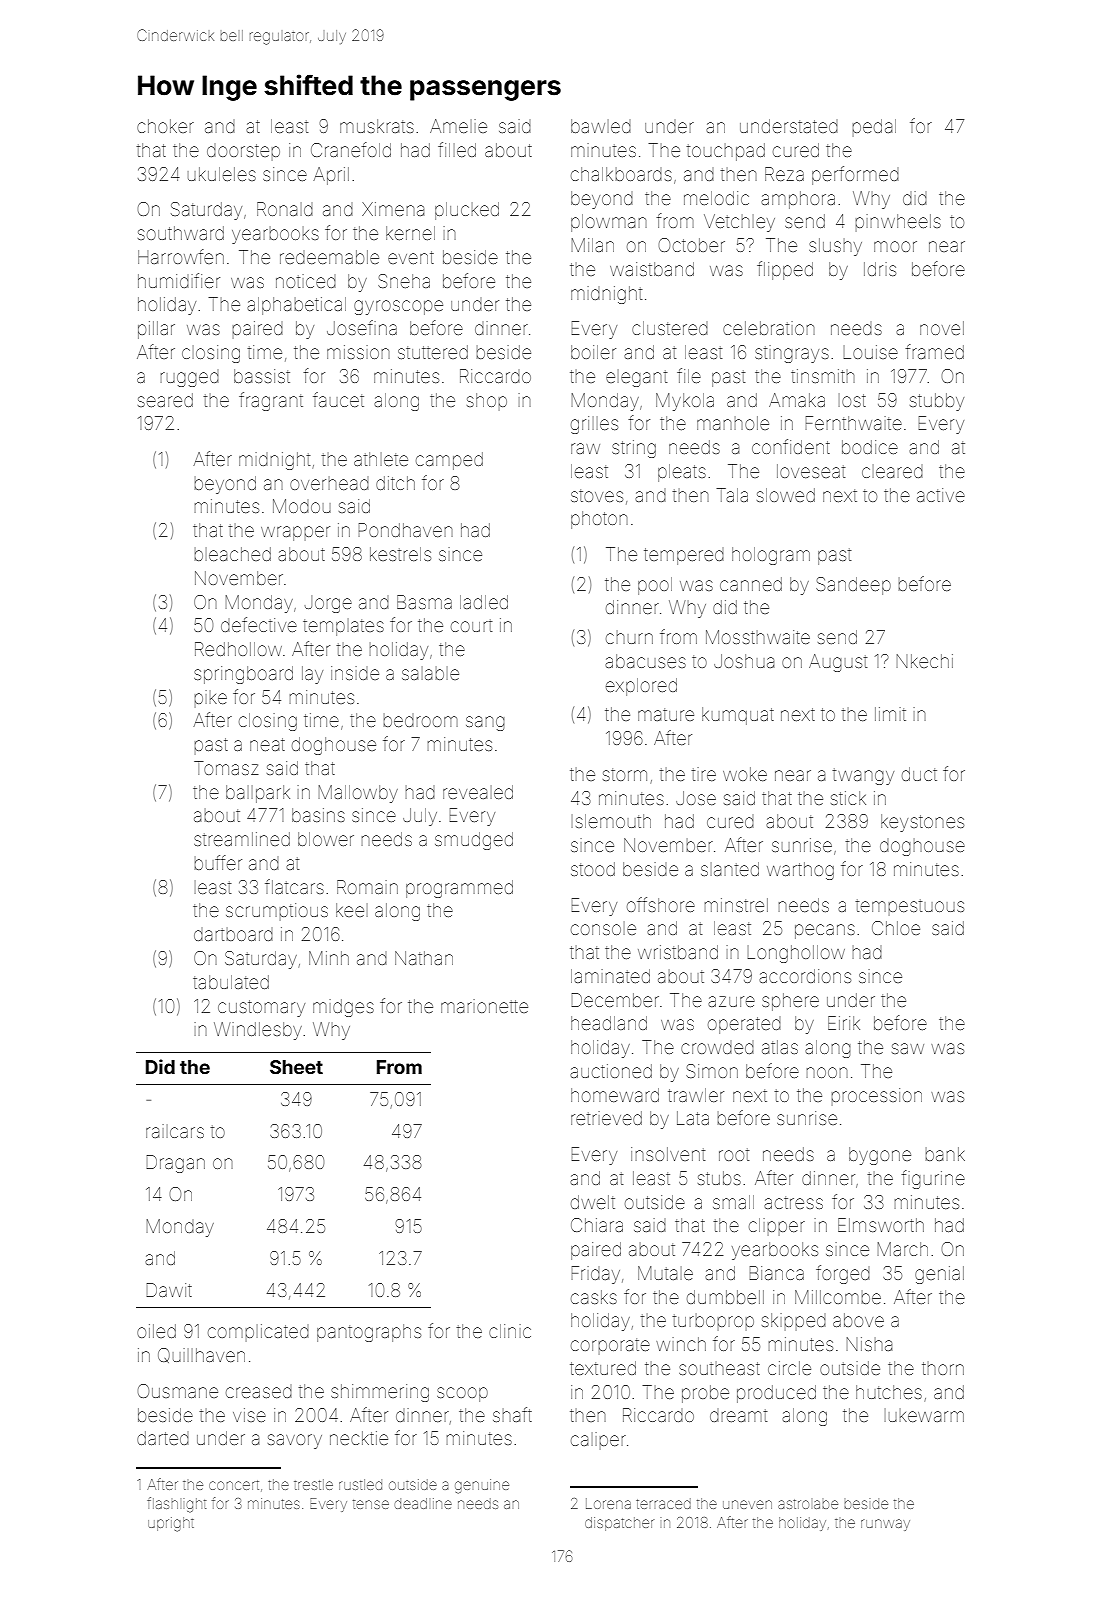 Image resolution: width=1102 pixels, height=1597 pixels. I want to click on Chiara, so click(597, 1225).
